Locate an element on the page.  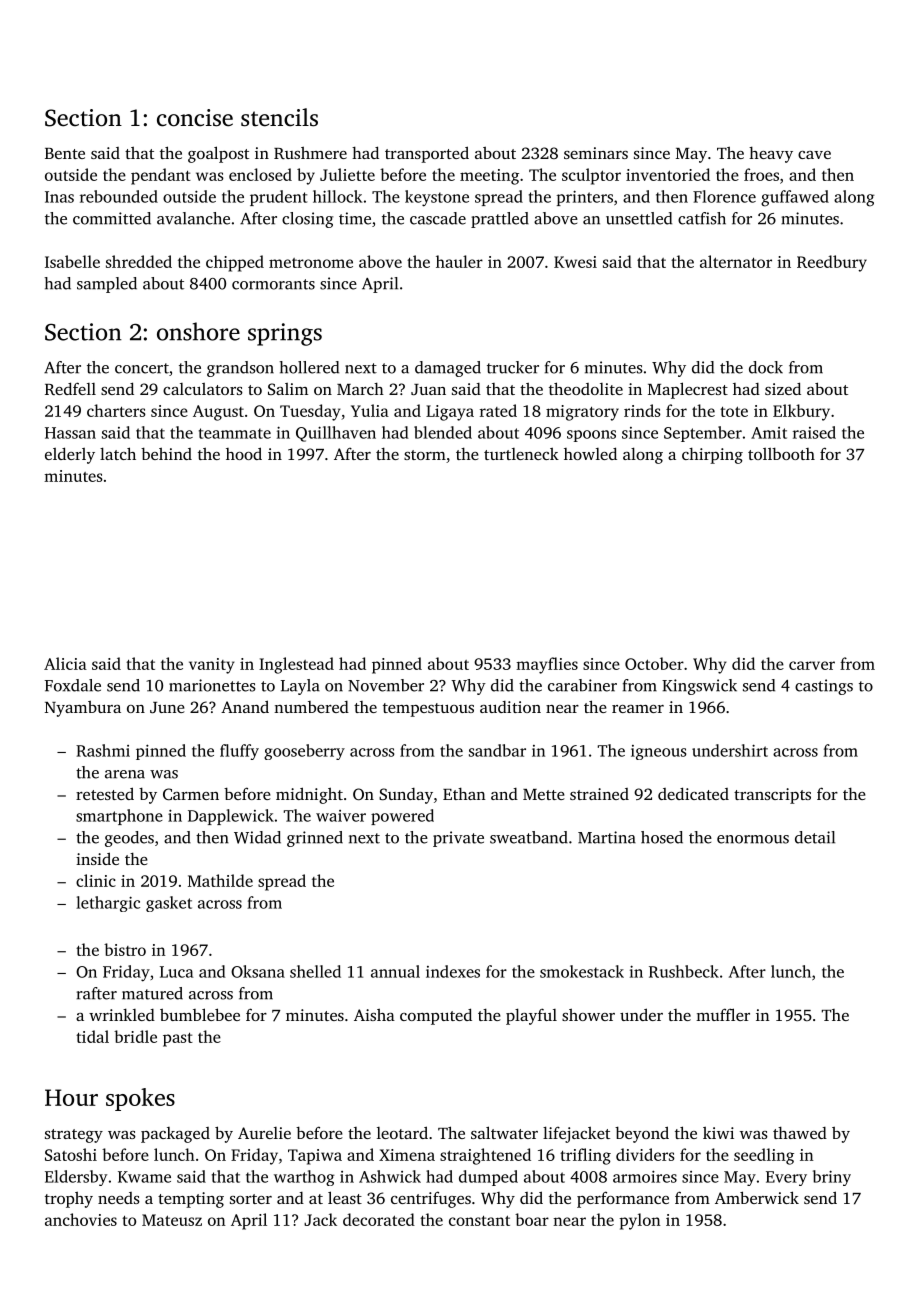
hauler is located at coordinates (459, 261).
